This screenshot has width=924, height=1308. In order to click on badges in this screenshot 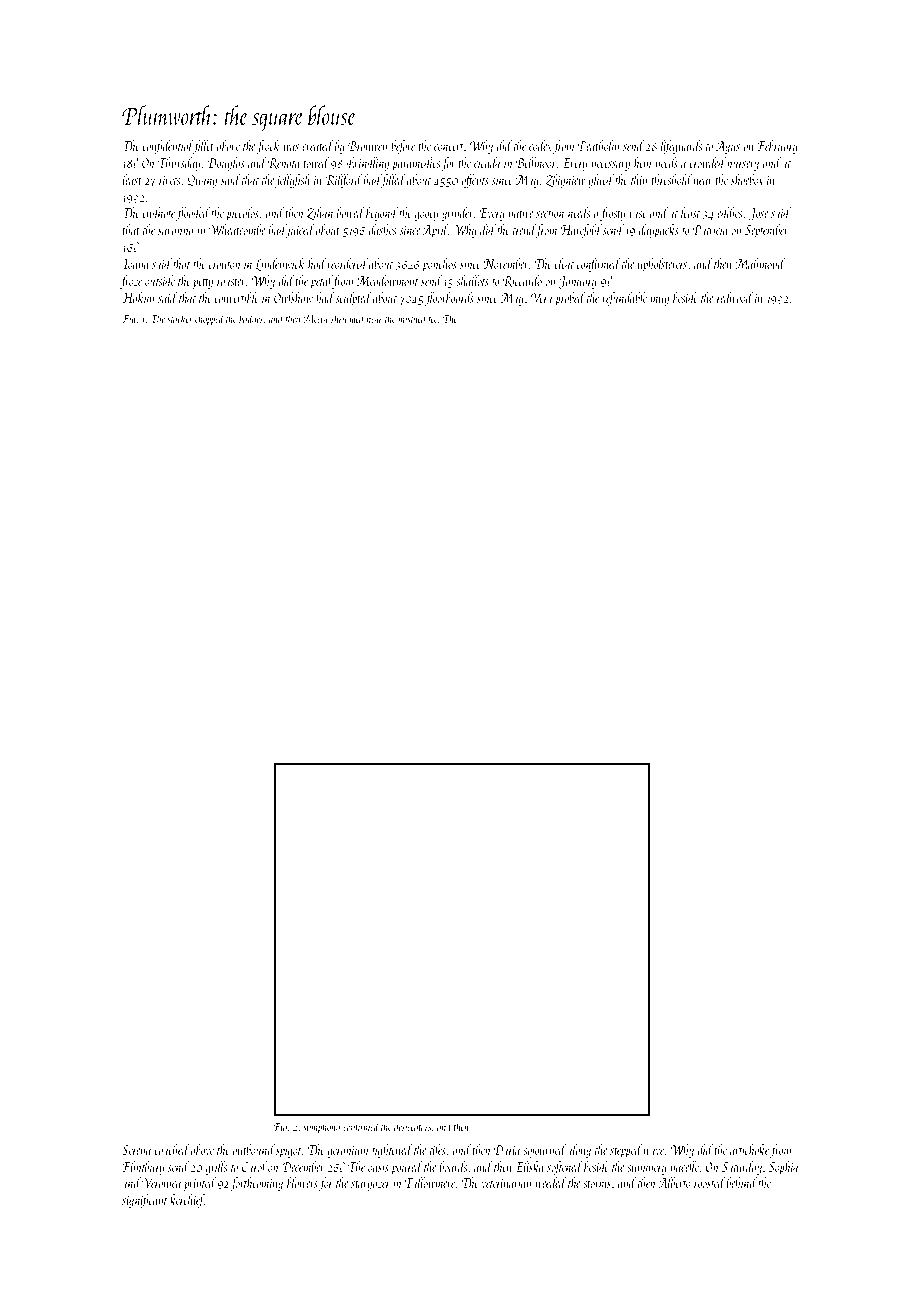, I will do `click(251, 320)`.
